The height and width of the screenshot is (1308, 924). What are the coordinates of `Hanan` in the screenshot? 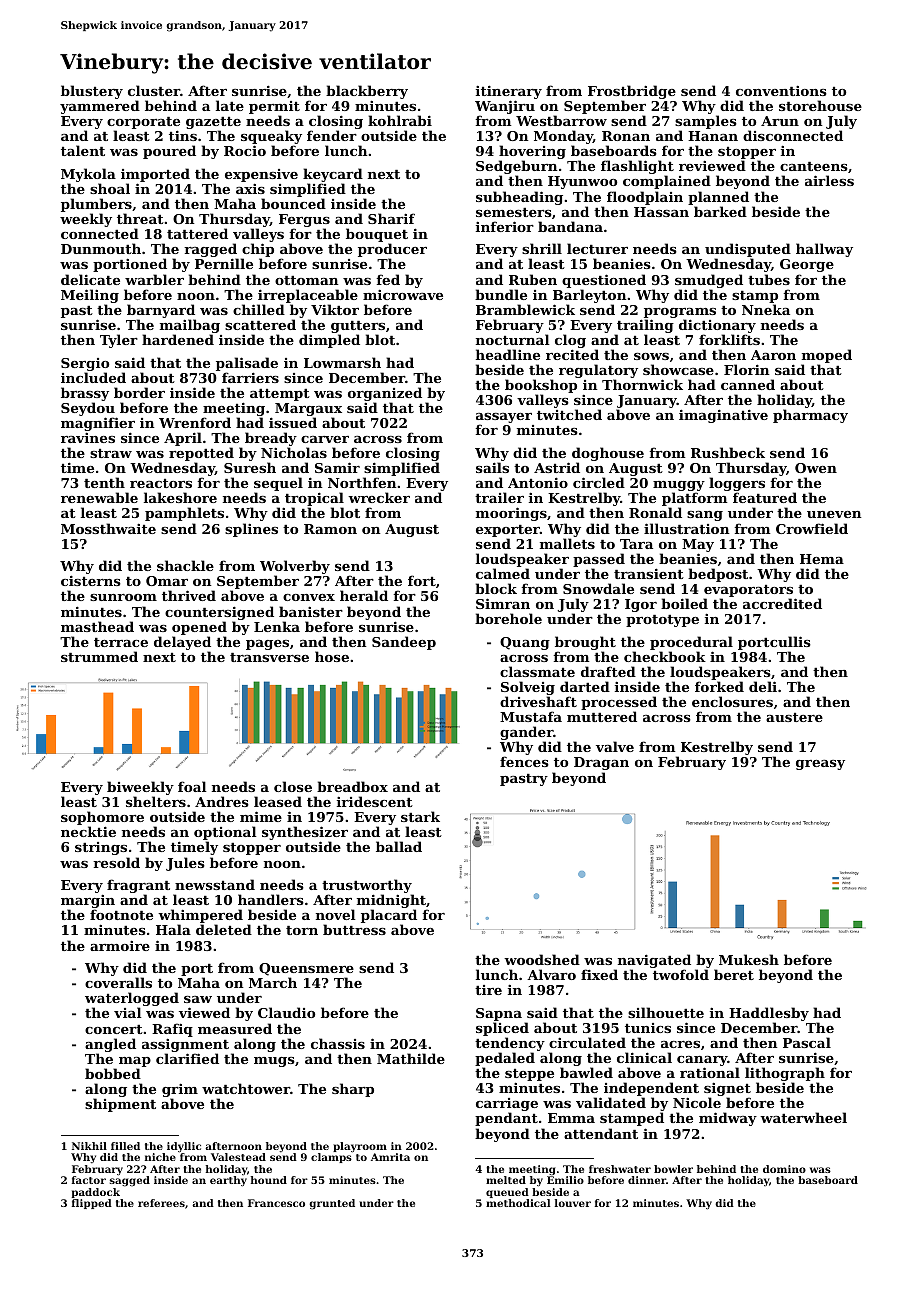 It's located at (713, 136).
